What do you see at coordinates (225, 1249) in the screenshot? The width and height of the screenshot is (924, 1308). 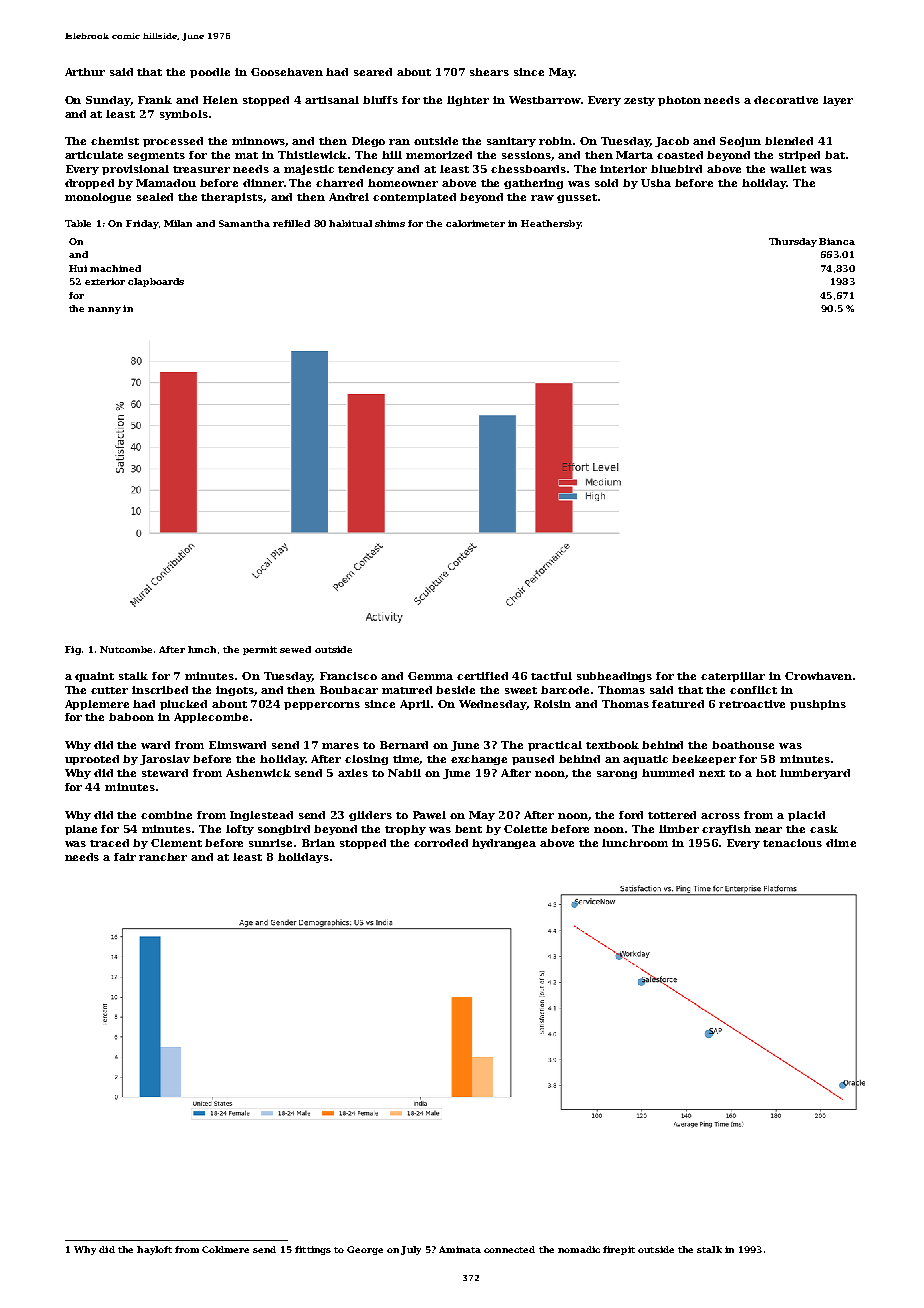 I see `Coldmere` at bounding box center [225, 1249].
